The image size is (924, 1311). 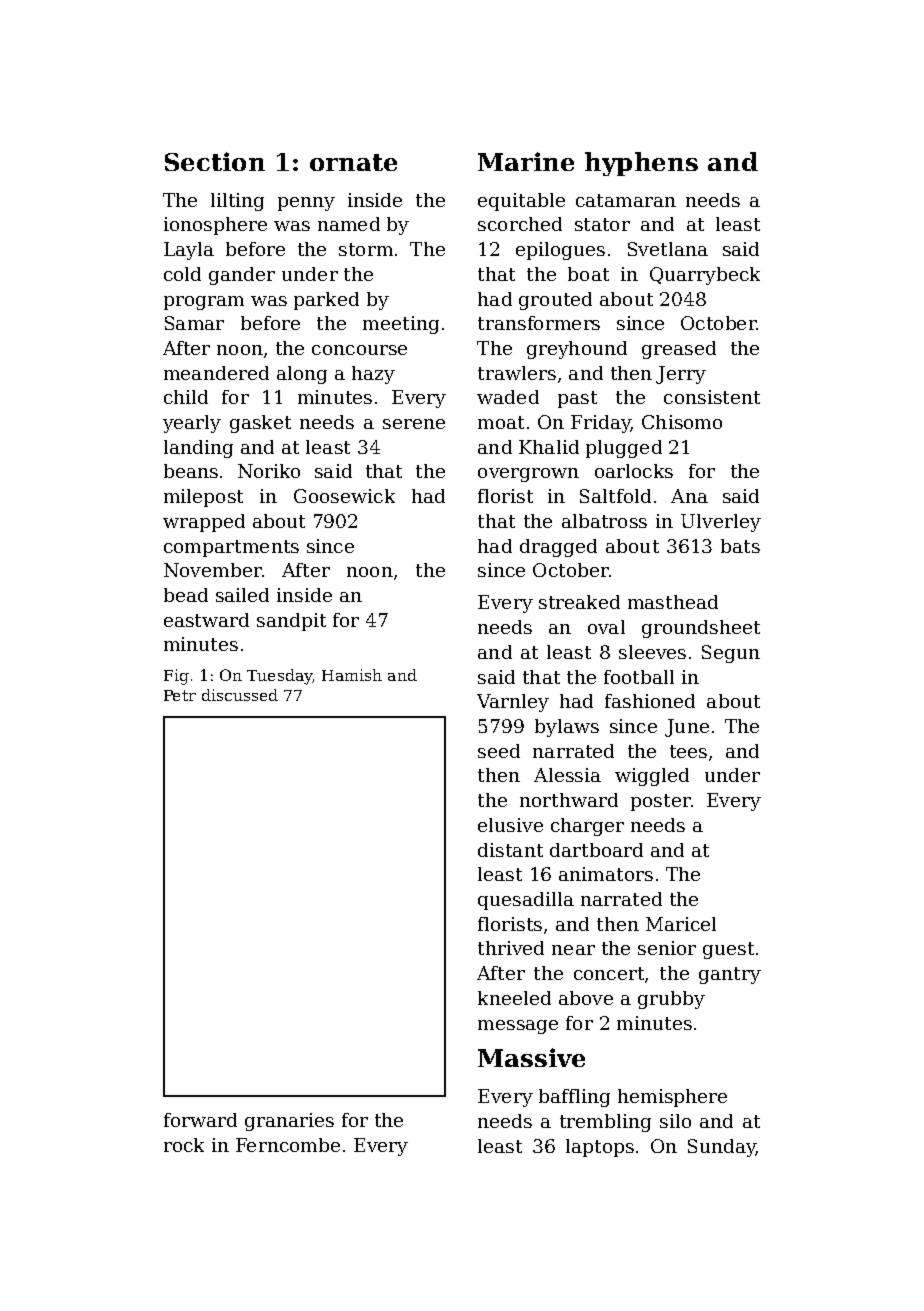 What do you see at coordinates (349, 224) in the screenshot?
I see `named` at bounding box center [349, 224].
